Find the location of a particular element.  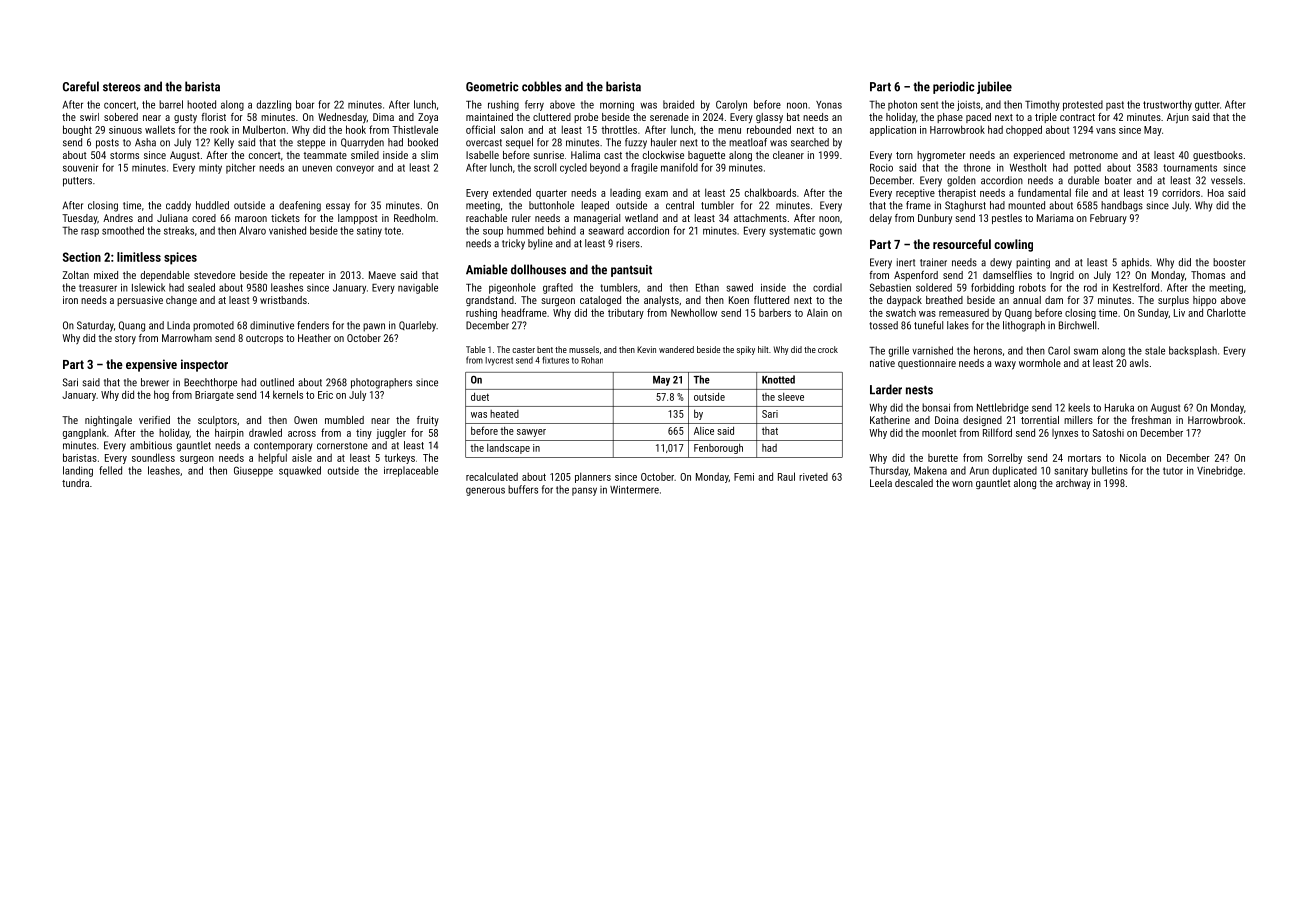

attachments is located at coordinates (760, 218).
